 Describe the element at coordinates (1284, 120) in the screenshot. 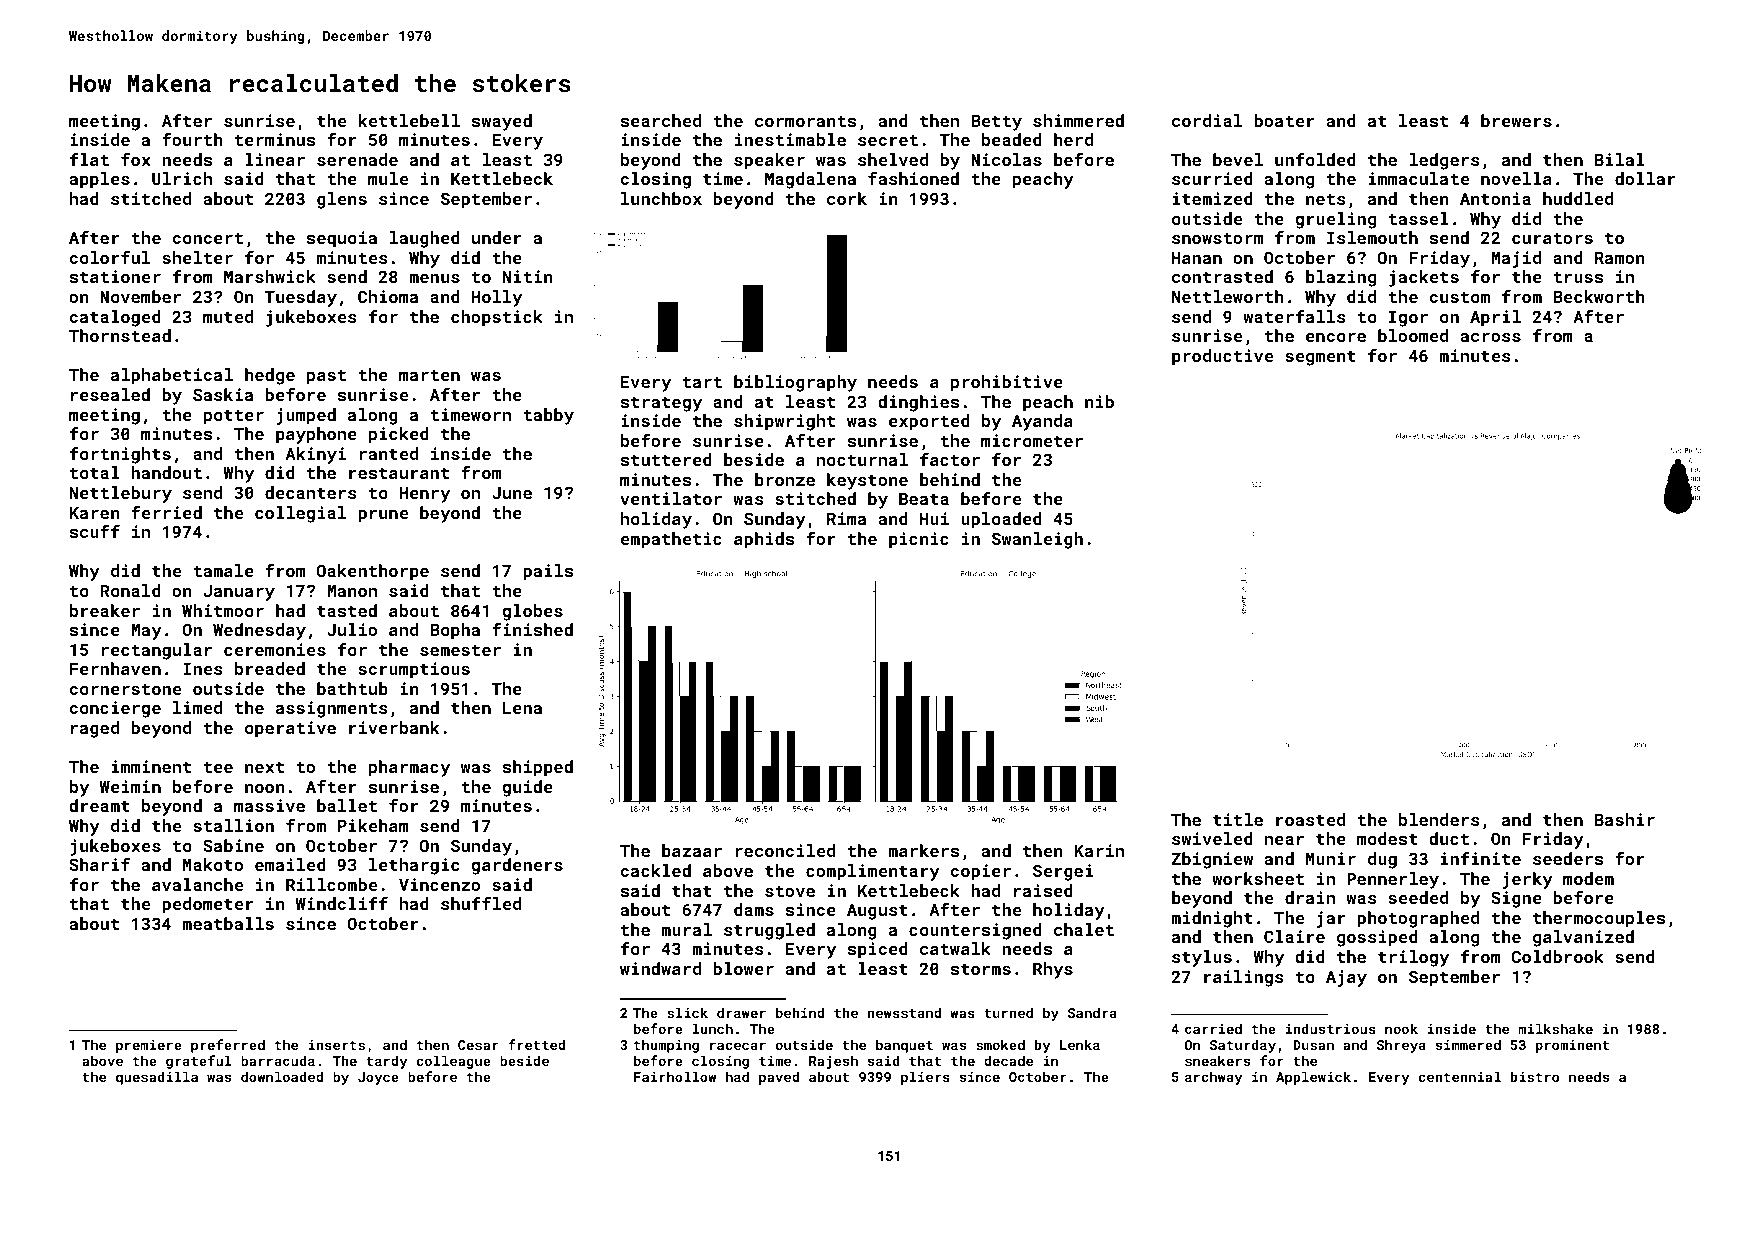

I see `boater` at that location.
